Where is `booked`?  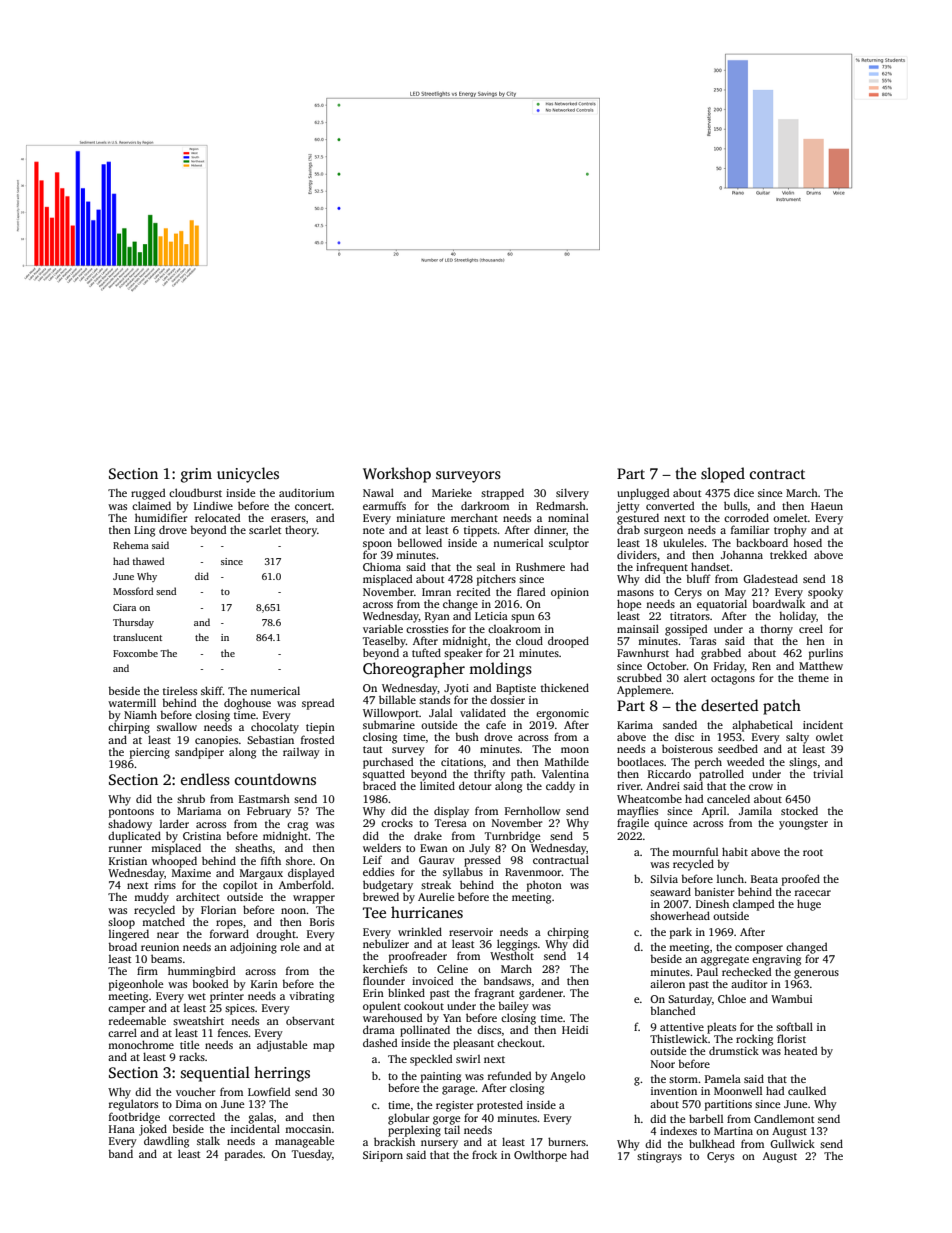
booked is located at coordinates (210, 983).
